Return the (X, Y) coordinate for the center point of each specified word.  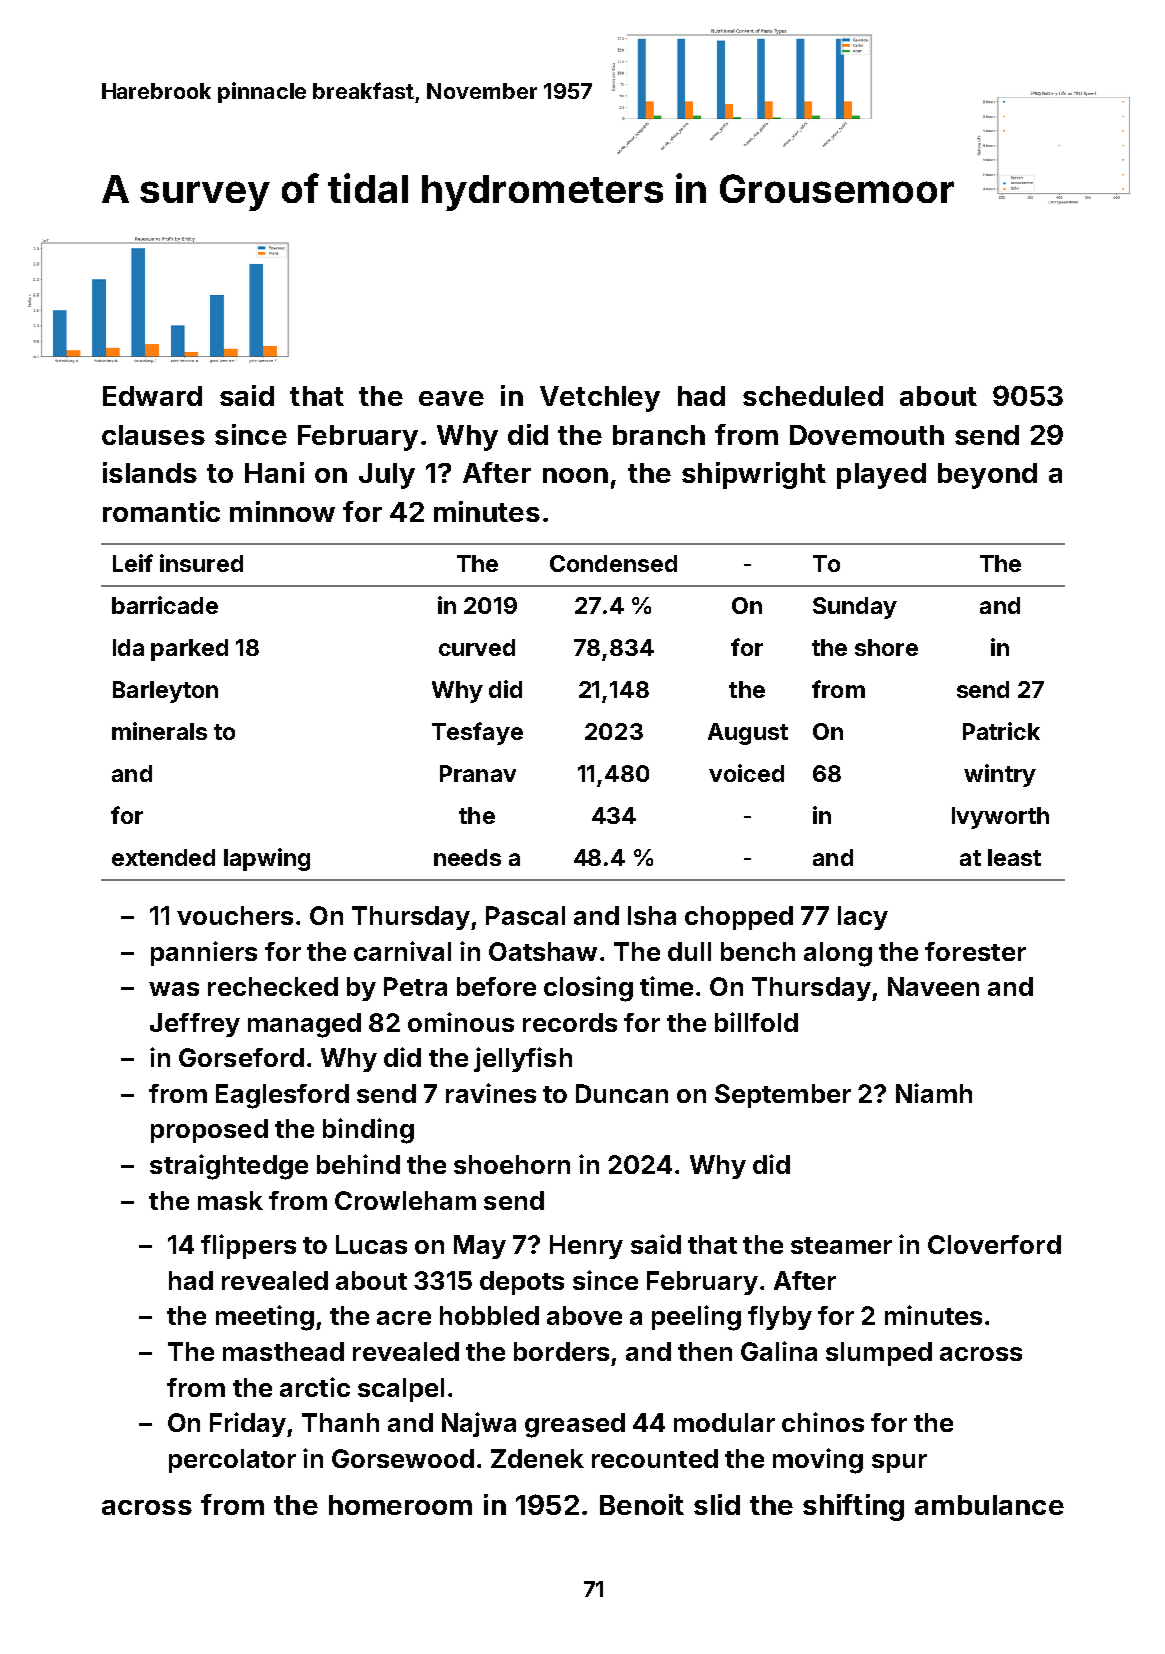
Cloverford (994, 1244)
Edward (152, 396)
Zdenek (537, 1458)
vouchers (235, 915)
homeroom (400, 1505)
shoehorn (512, 1164)
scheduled (813, 396)
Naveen (933, 986)
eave (451, 398)
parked (189, 650)
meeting (265, 1318)
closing (588, 989)
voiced (746, 773)
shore (886, 647)
